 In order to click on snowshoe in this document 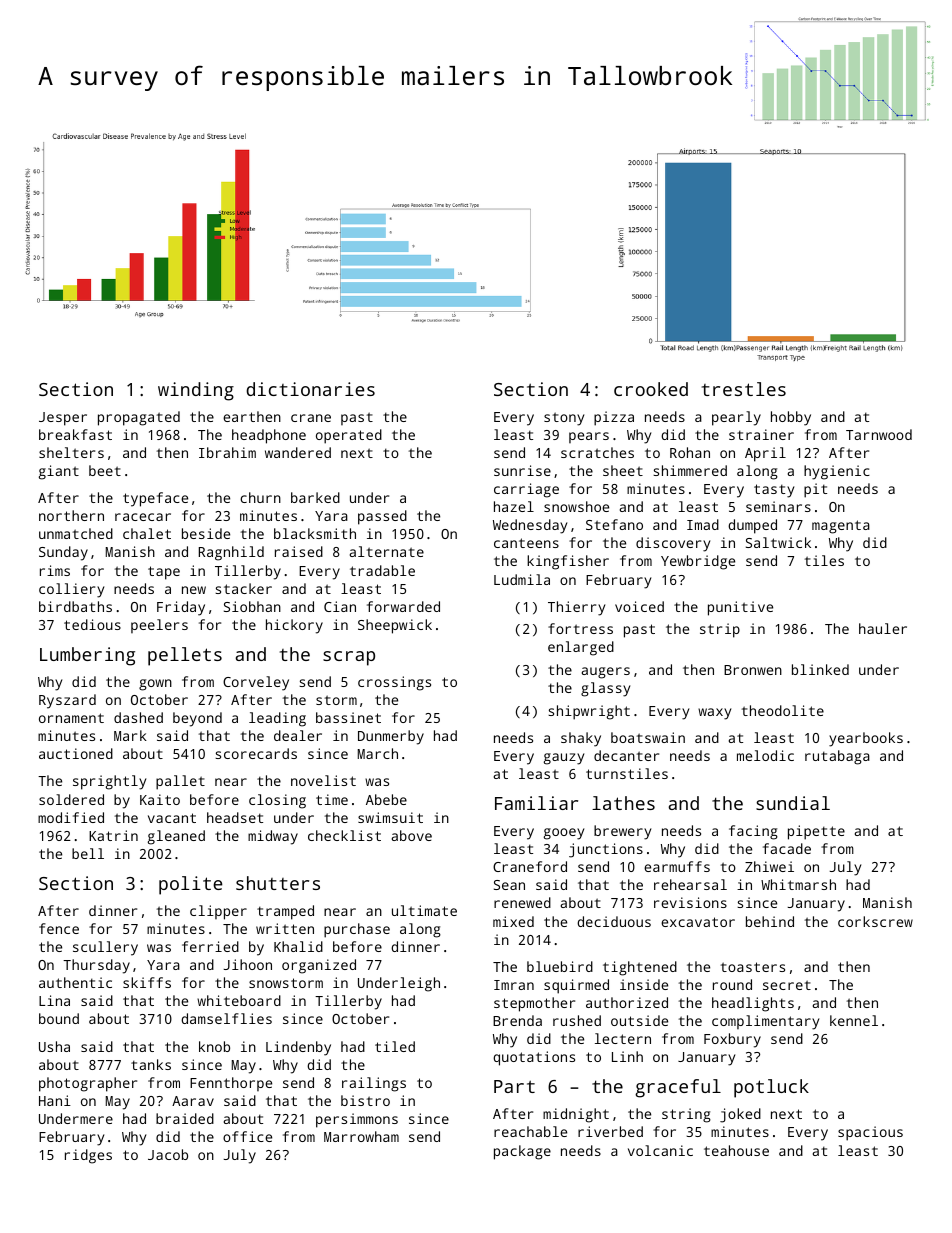, I will do `click(576, 506)`.
